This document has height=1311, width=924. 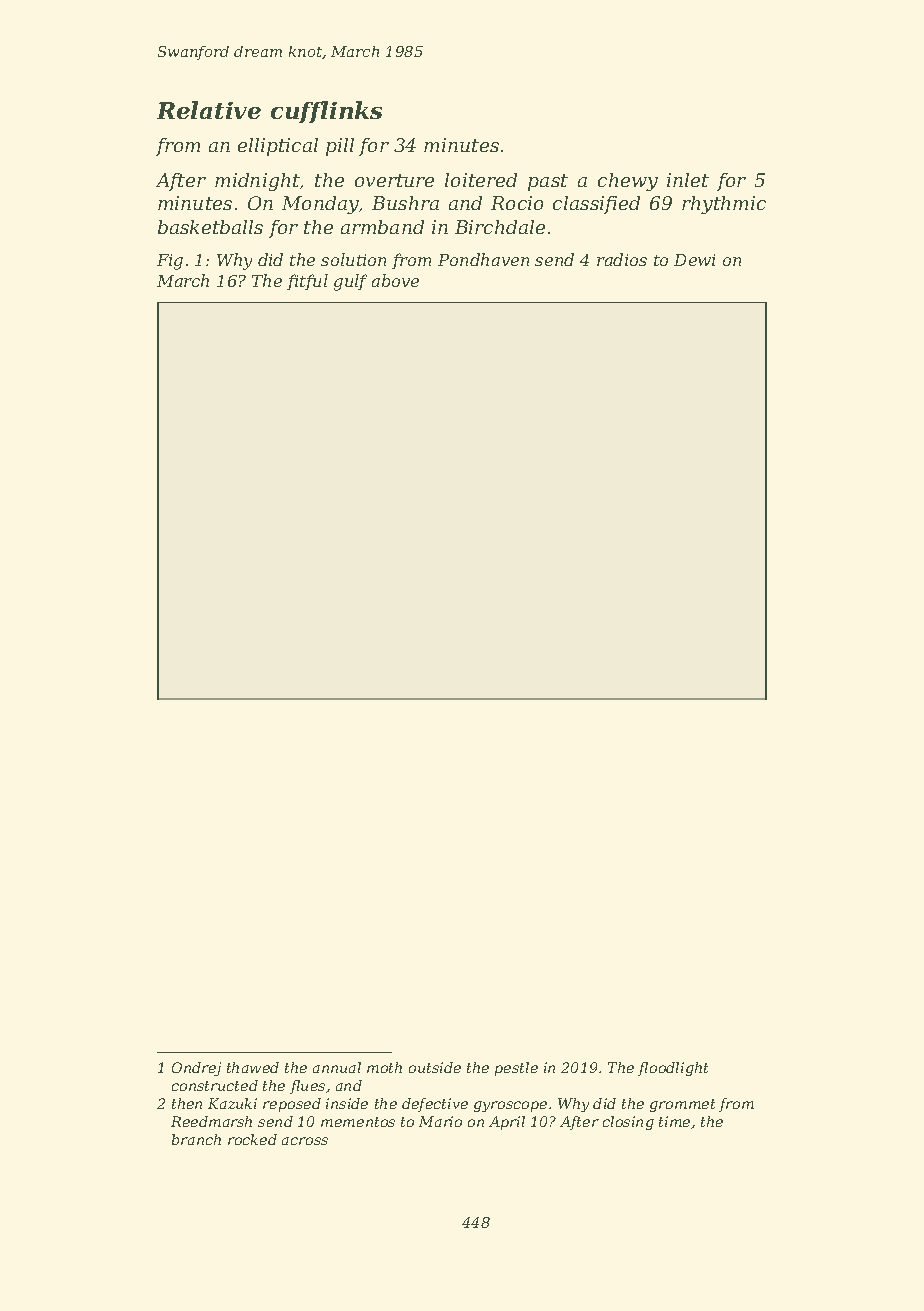 I want to click on constructed, so click(x=215, y=1085).
